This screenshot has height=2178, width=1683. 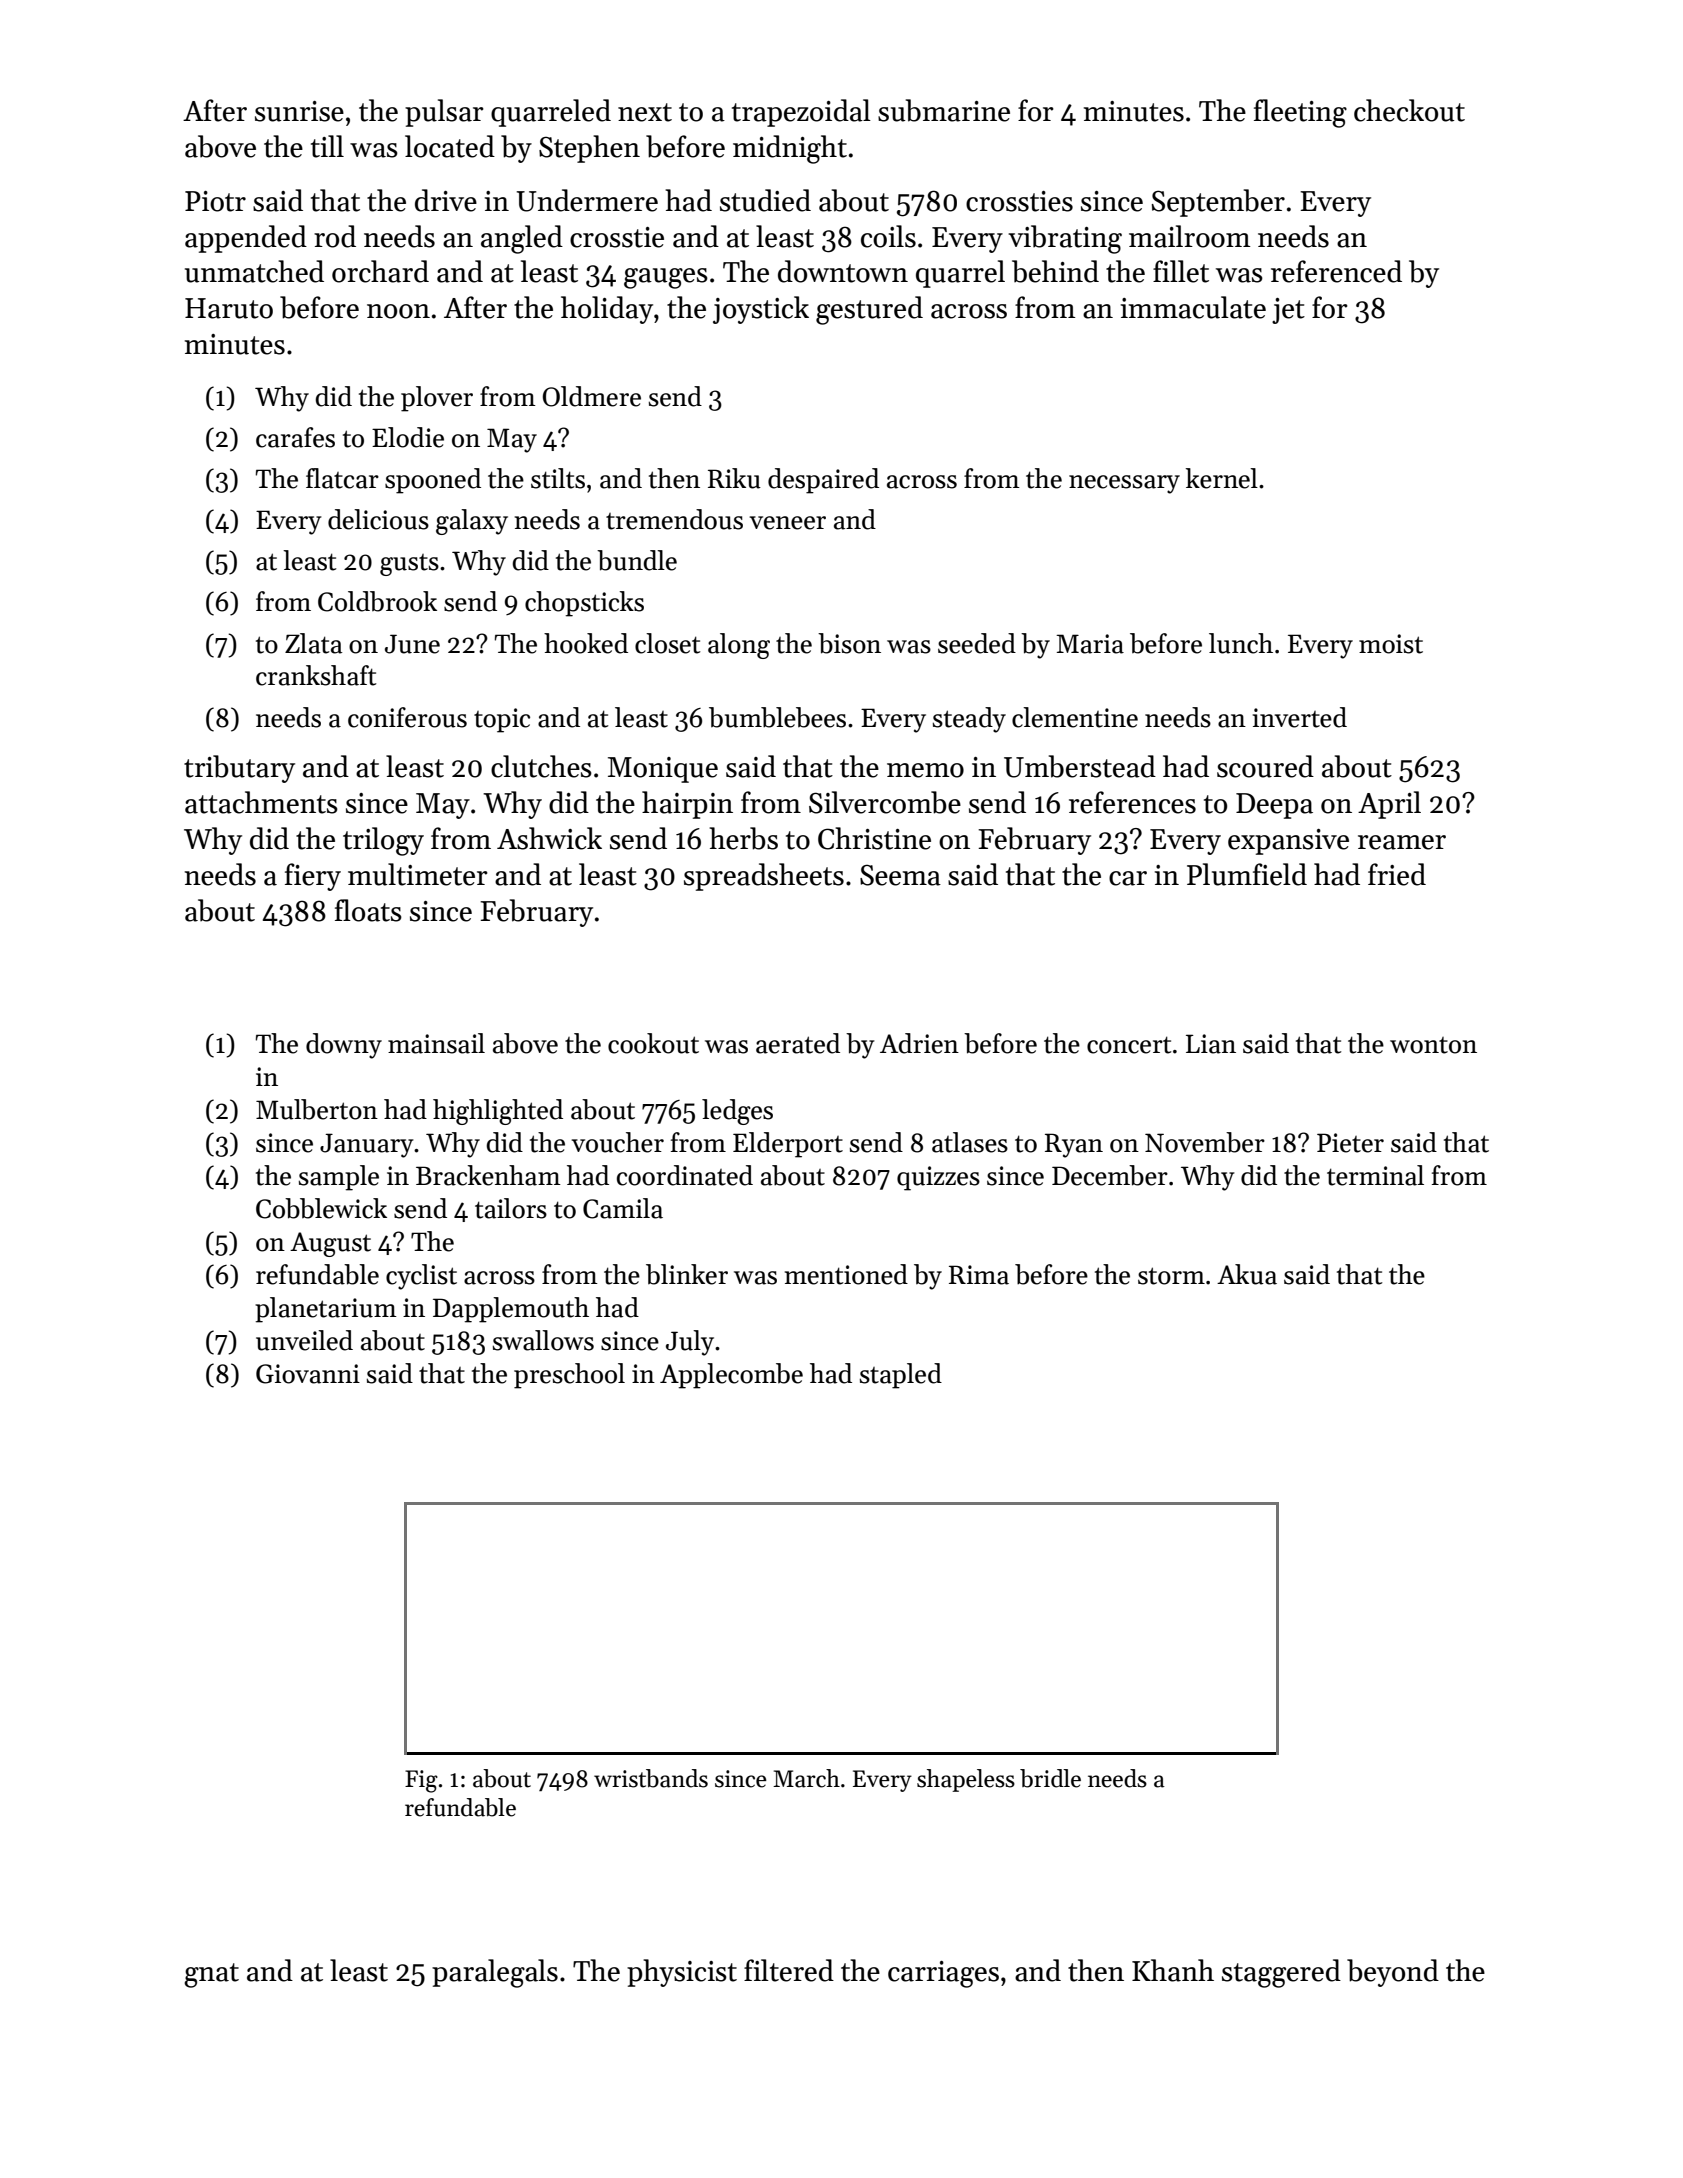 I want to click on Piotr, so click(x=215, y=201).
